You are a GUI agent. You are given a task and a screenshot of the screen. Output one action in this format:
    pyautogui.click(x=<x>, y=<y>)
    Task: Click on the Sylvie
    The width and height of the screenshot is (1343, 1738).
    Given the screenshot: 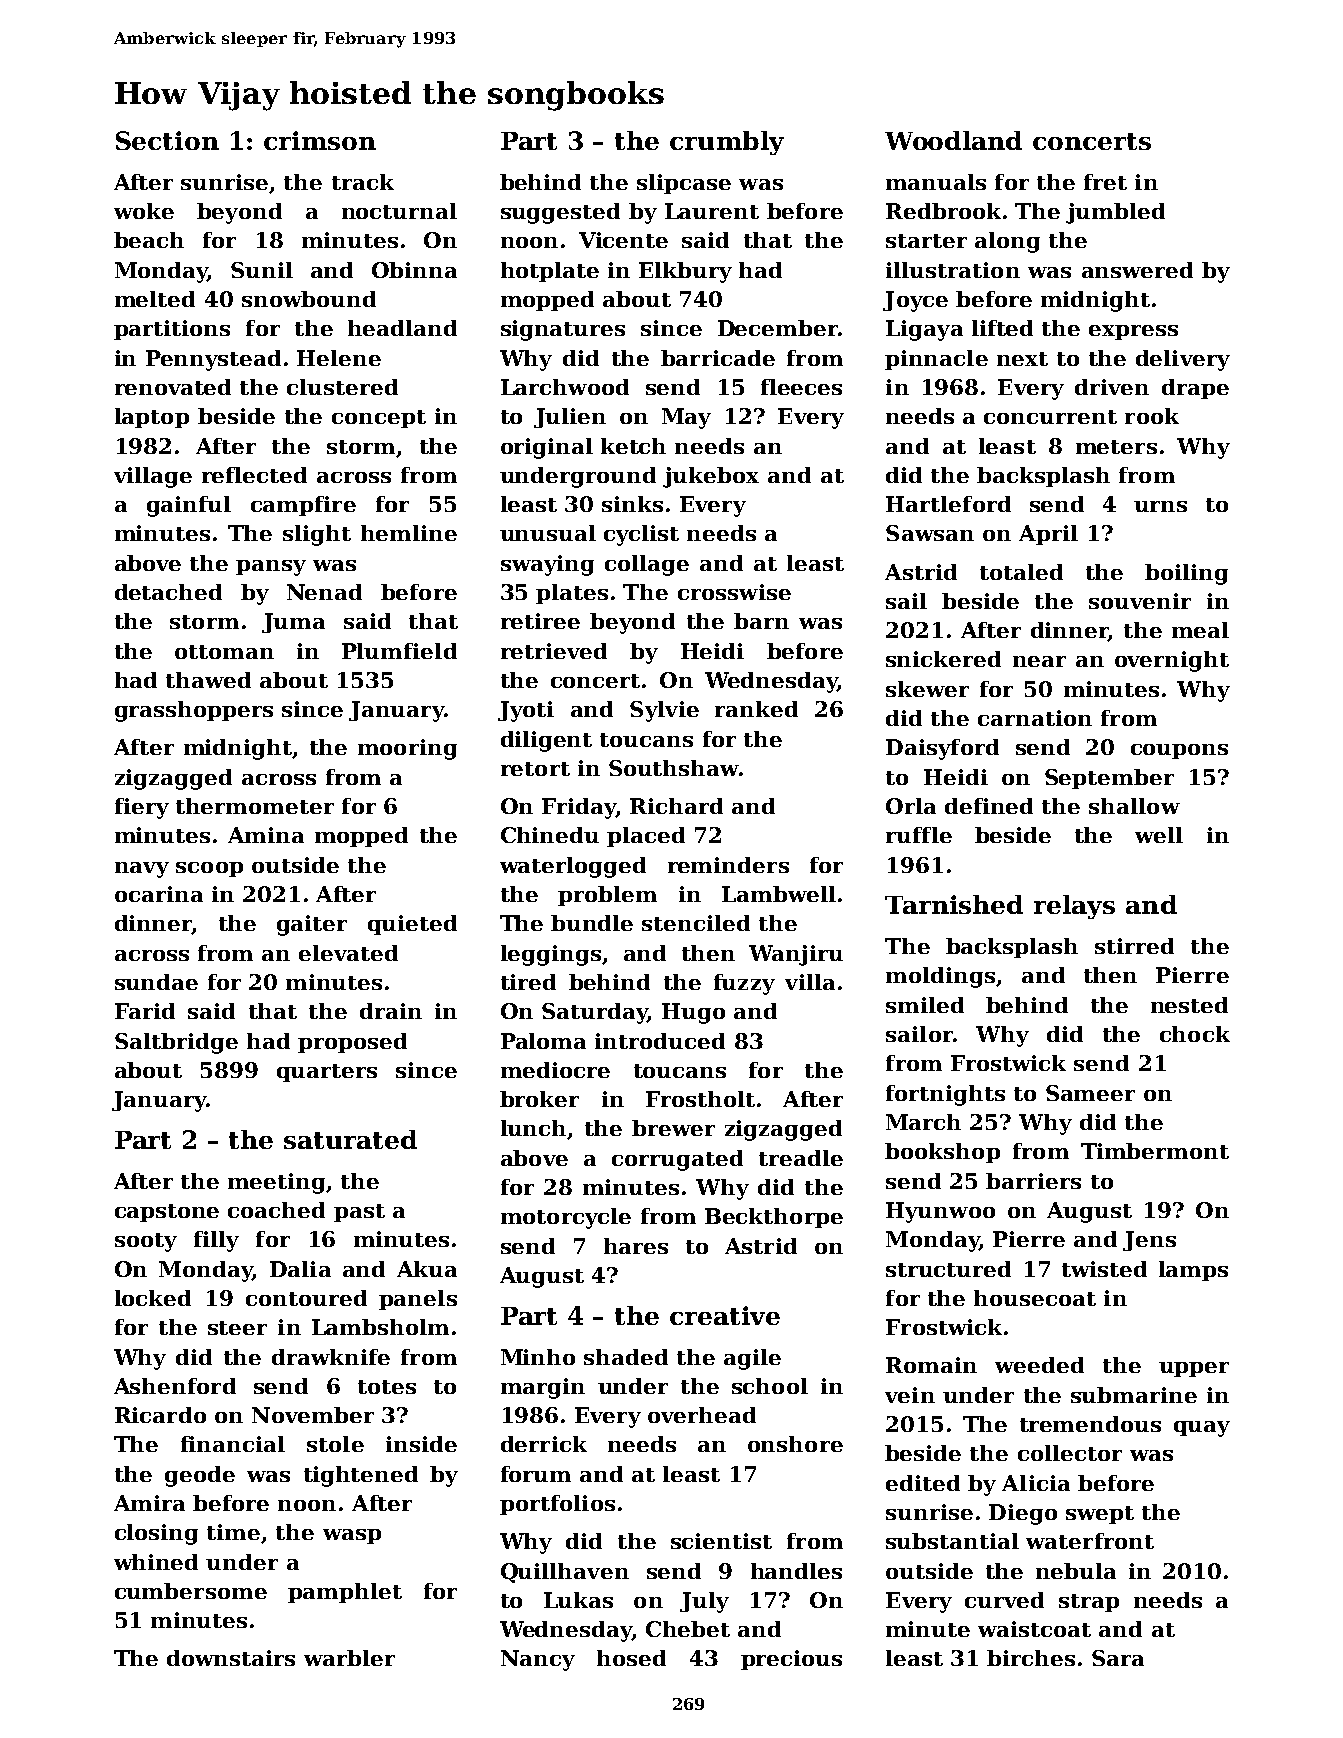 What is the action you would take?
    pyautogui.click(x=664, y=711)
